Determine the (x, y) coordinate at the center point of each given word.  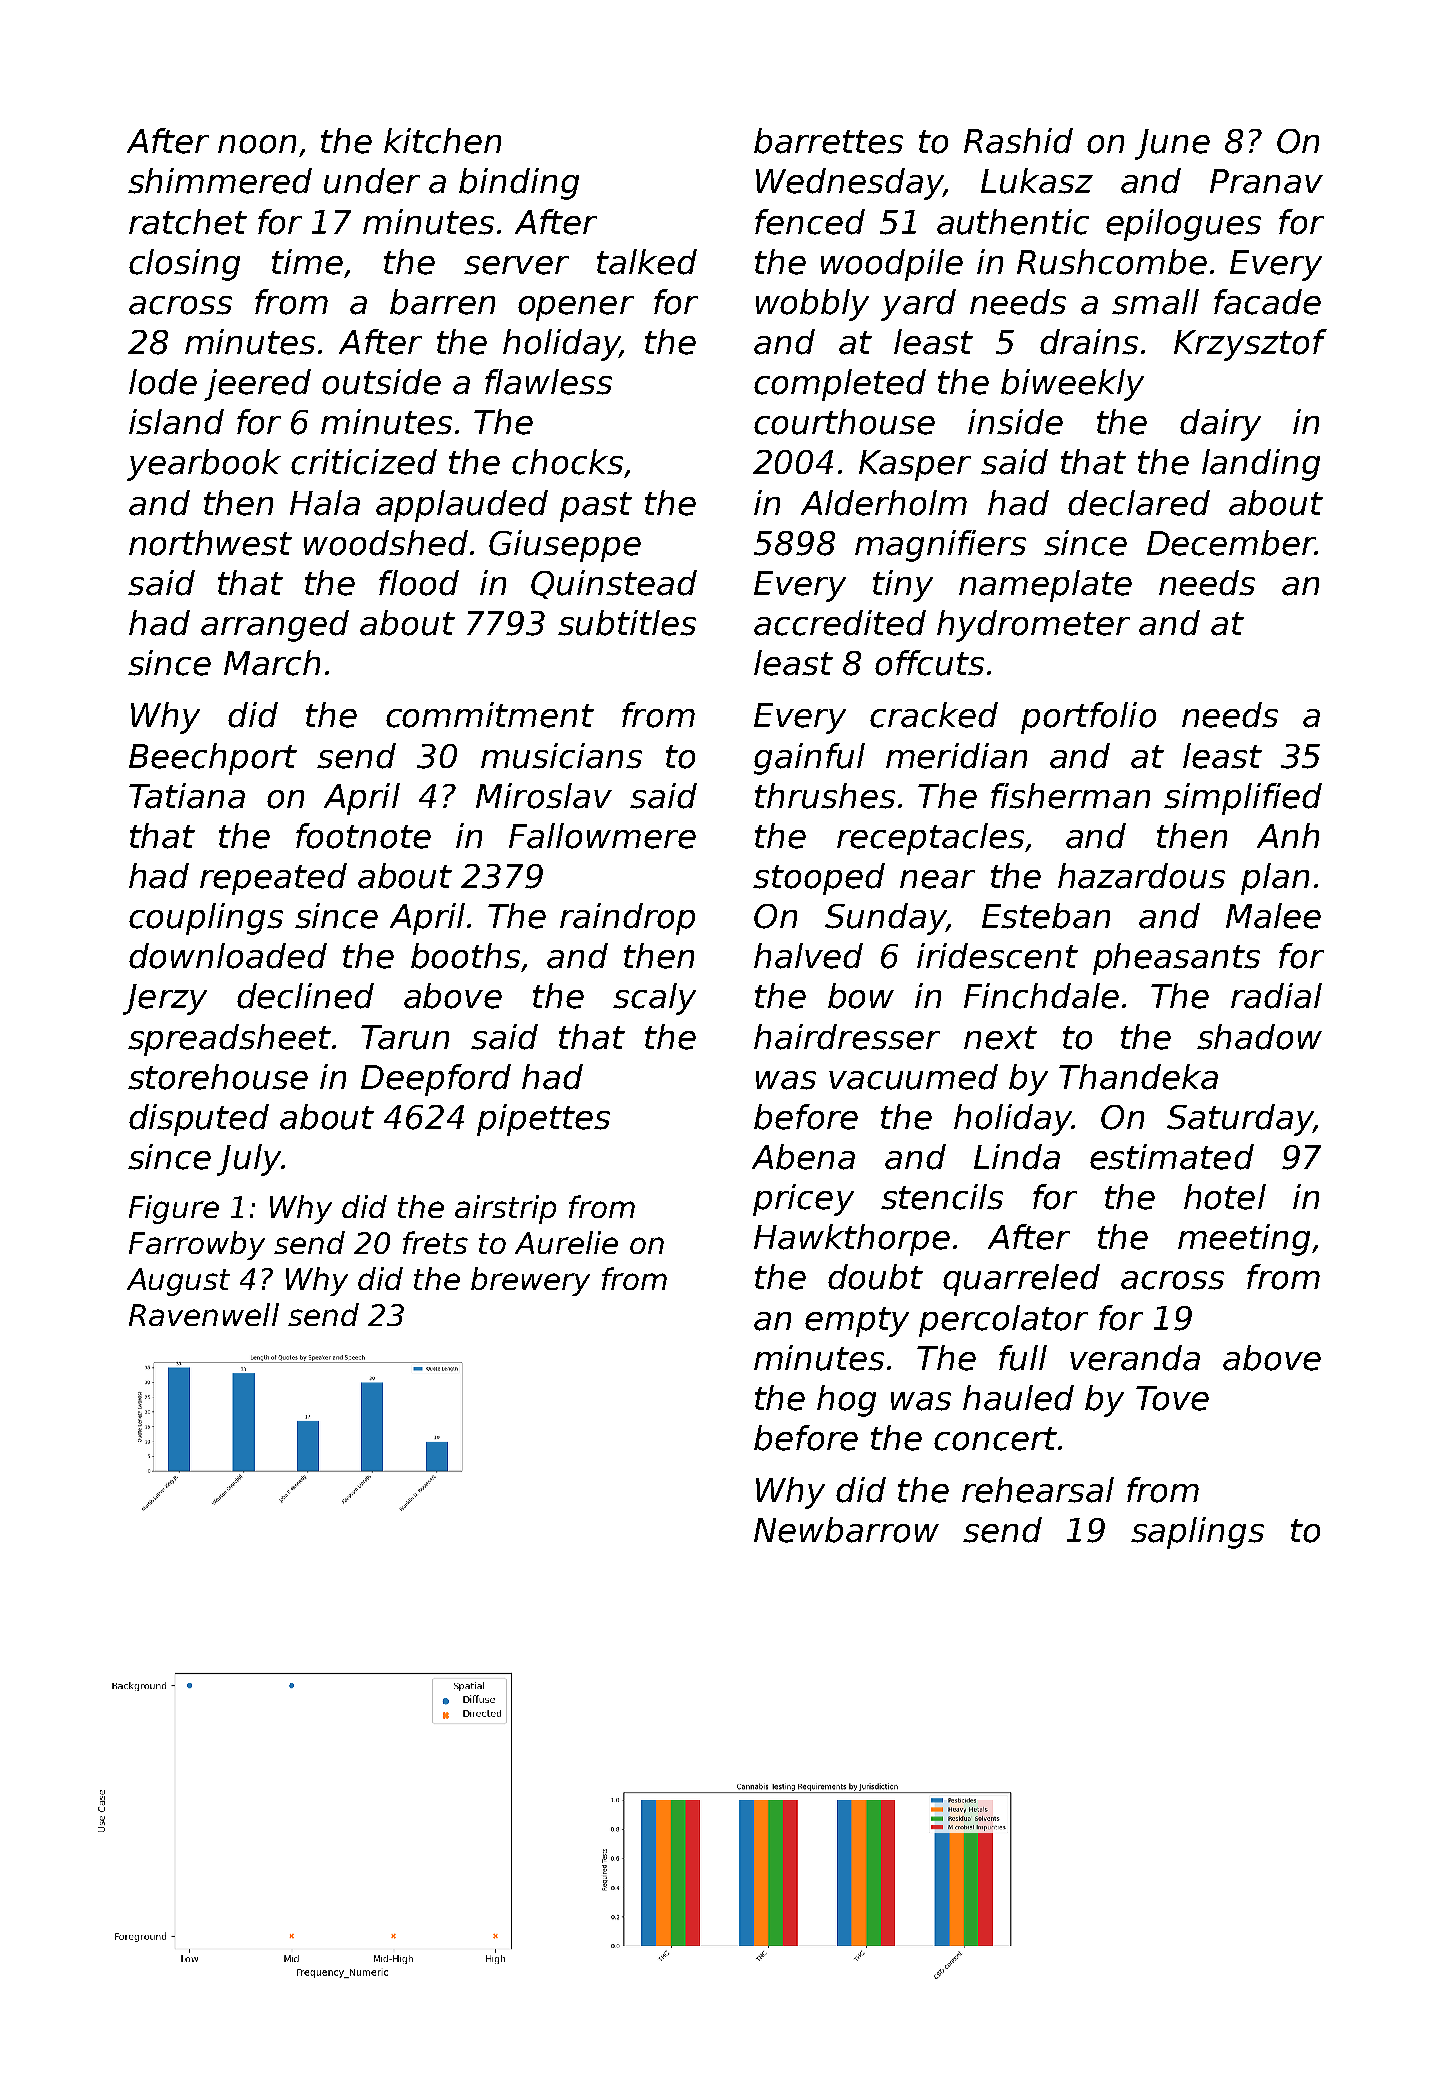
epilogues (1183, 225)
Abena (803, 1157)
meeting (1244, 1240)
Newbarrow (846, 1530)
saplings (1197, 1533)
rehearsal (1038, 1490)
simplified (1243, 799)
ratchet (188, 222)
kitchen (442, 141)
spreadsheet (229, 1040)
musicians (561, 756)
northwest (210, 543)
